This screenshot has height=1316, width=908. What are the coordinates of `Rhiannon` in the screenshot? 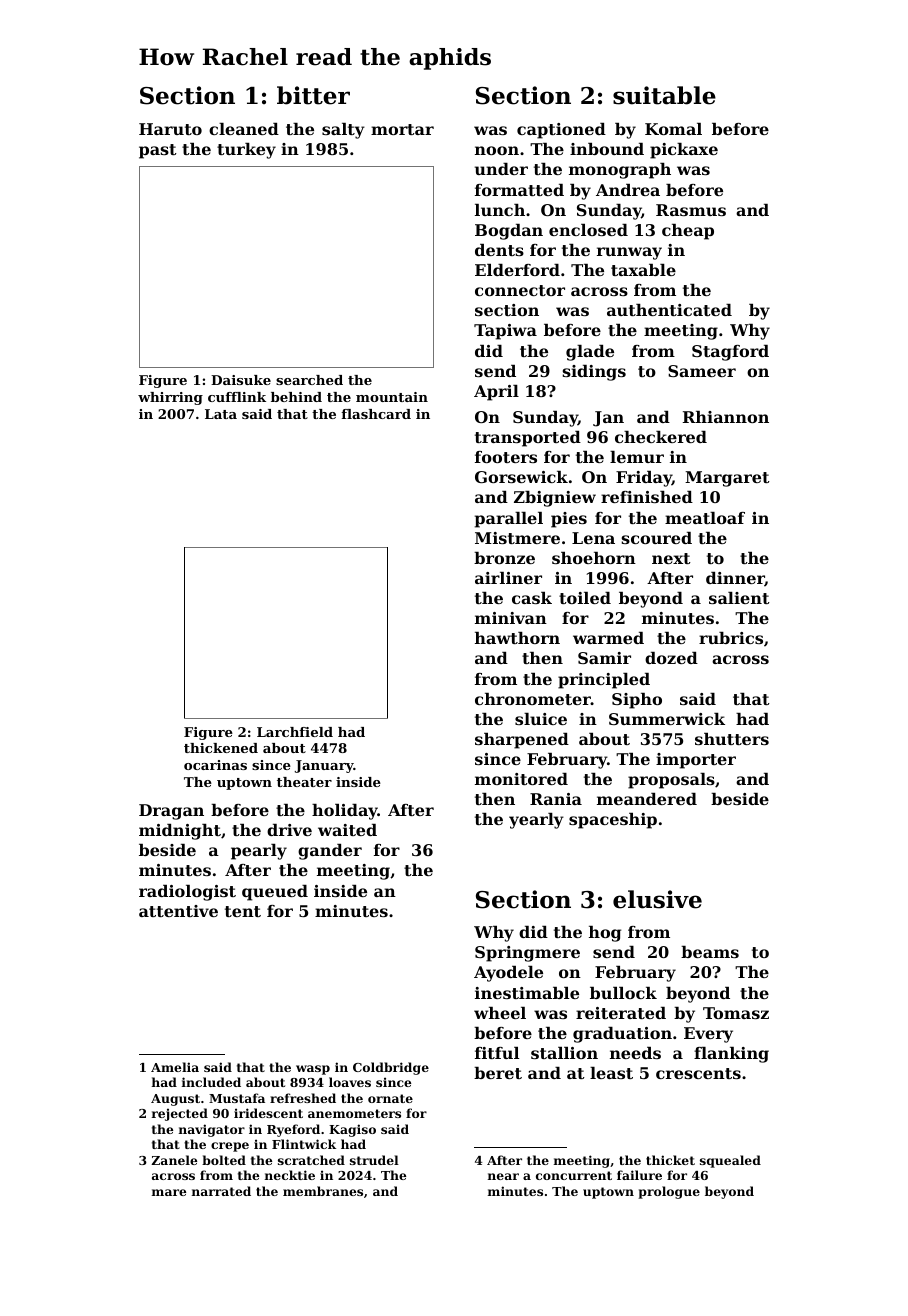 It's located at (726, 417).
